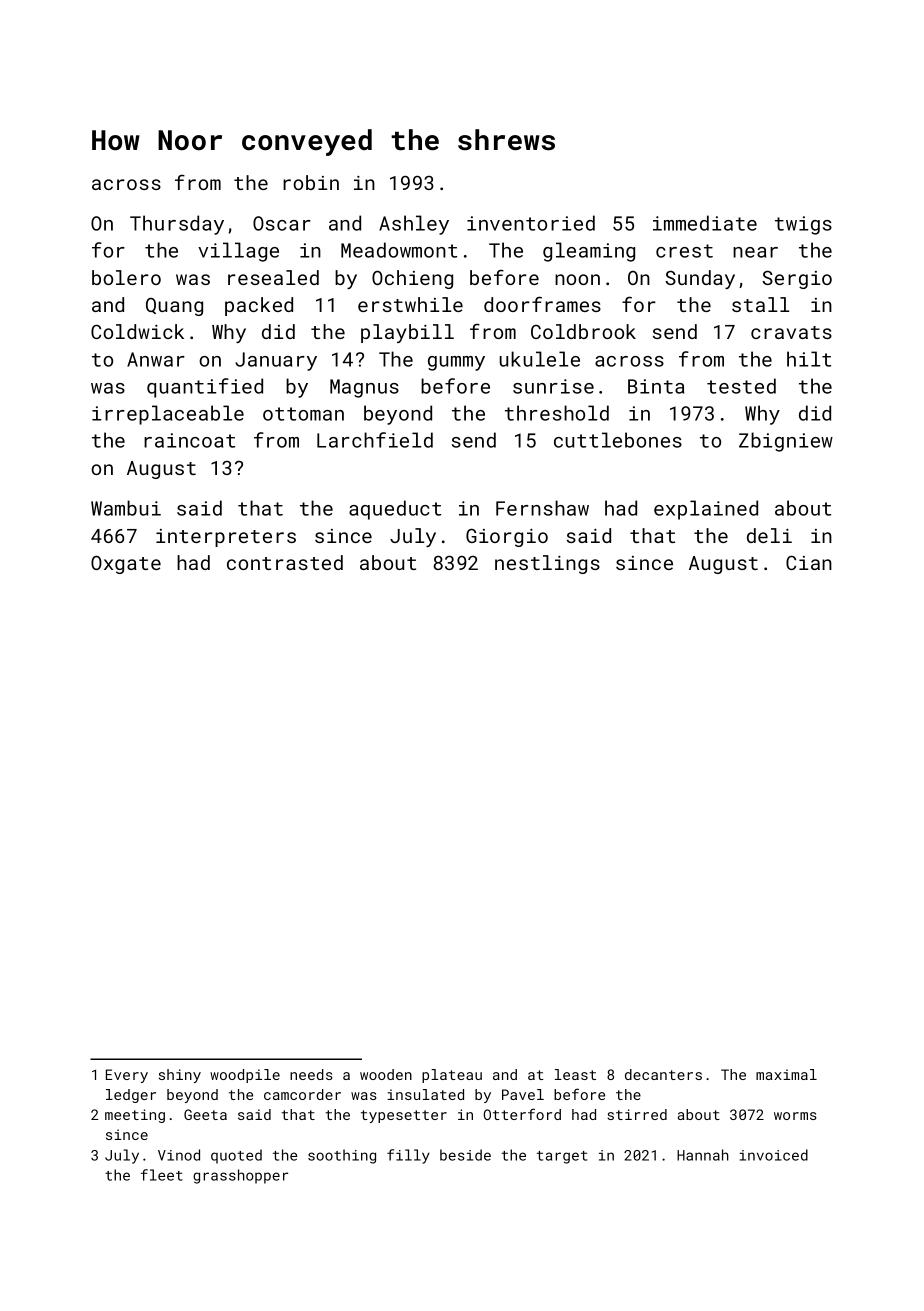  Describe the element at coordinates (386, 1074) in the document. I see `wooden` at that location.
